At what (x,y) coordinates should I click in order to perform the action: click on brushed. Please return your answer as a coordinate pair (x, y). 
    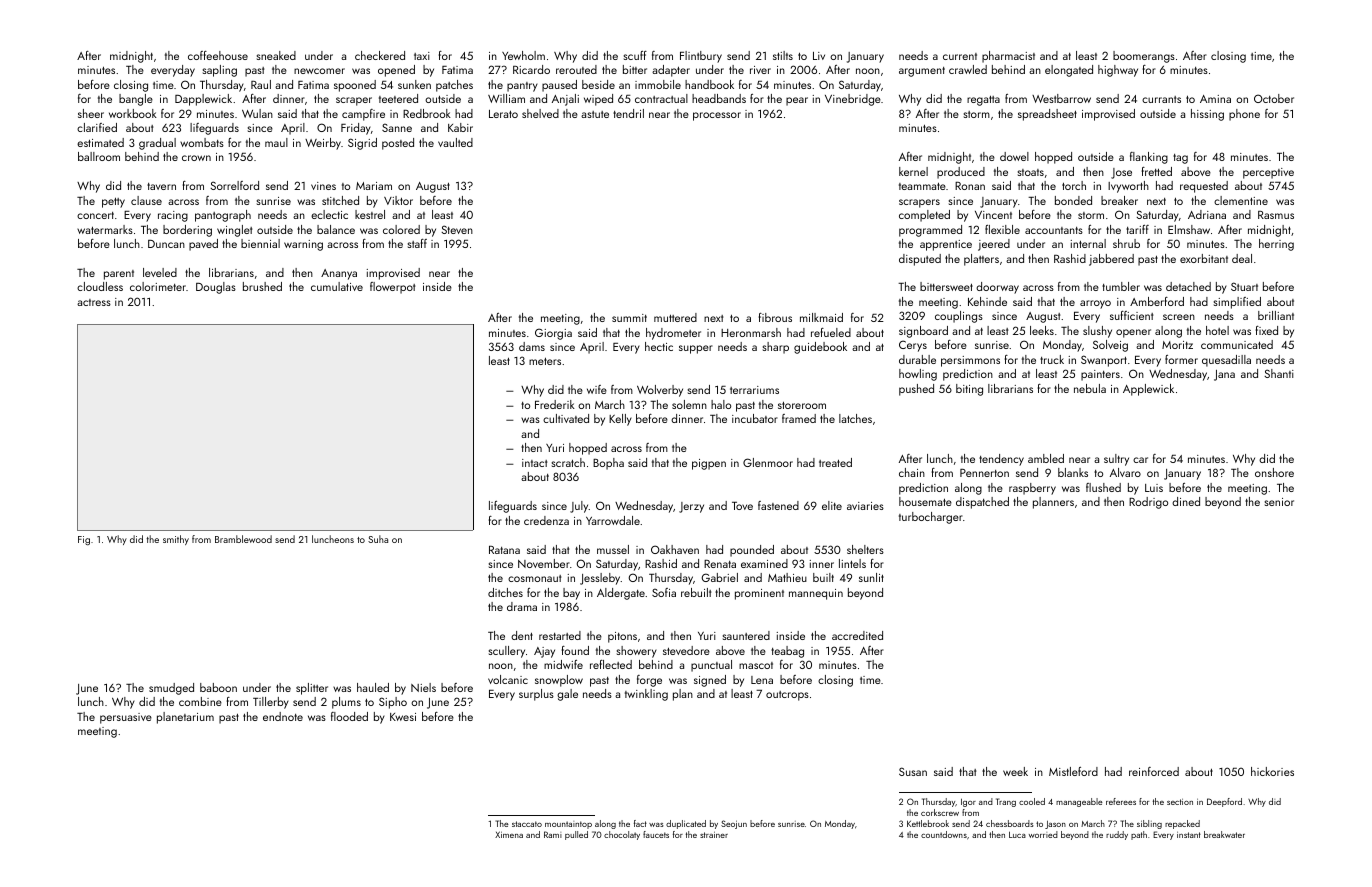
    Looking at the image, I should click on (262, 286).
